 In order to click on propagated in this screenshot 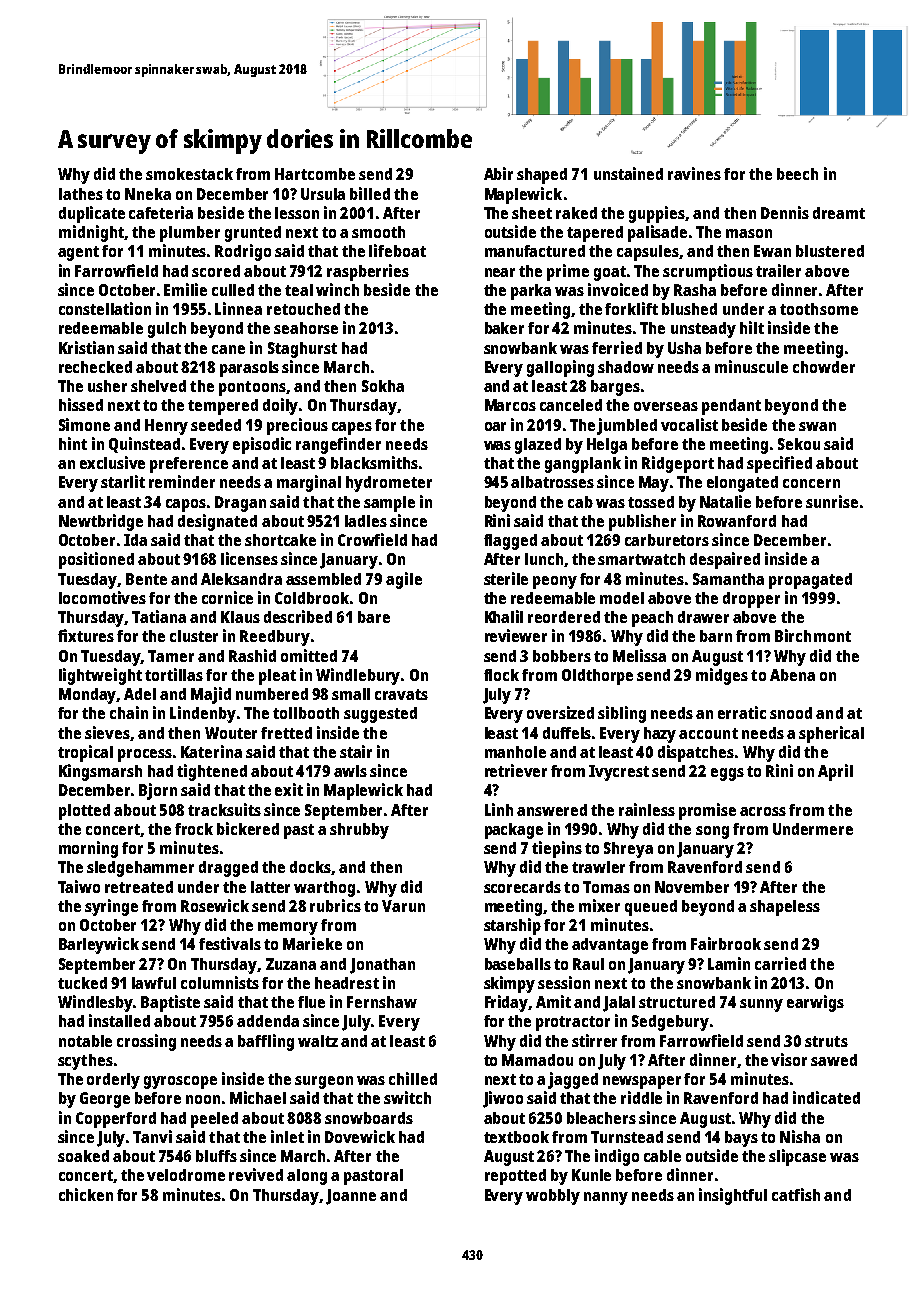, I will do `click(810, 581)`.
